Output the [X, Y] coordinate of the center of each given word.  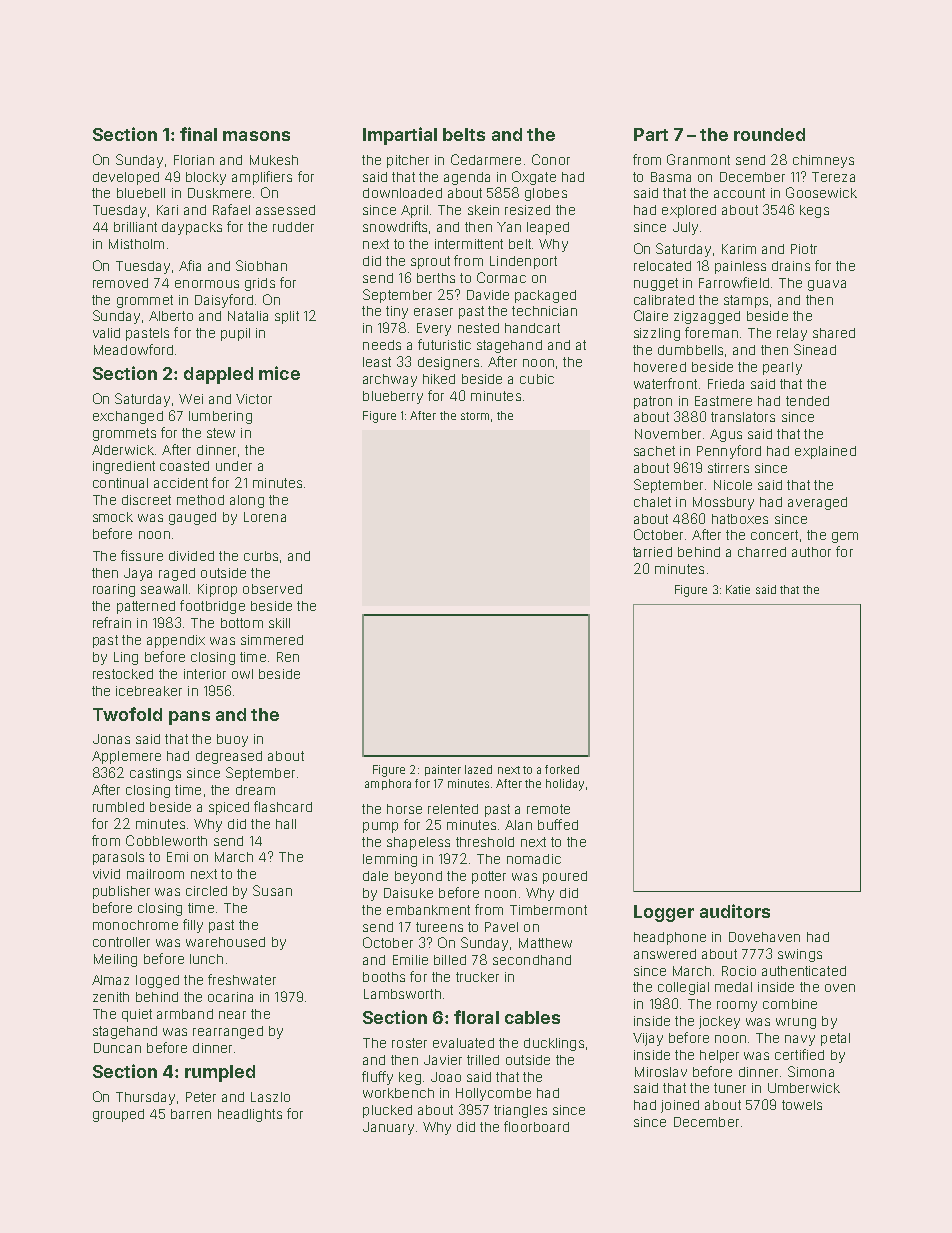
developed [126, 178]
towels [802, 1105]
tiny [397, 312]
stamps [746, 301]
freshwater [242, 979]
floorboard [536, 1126]
